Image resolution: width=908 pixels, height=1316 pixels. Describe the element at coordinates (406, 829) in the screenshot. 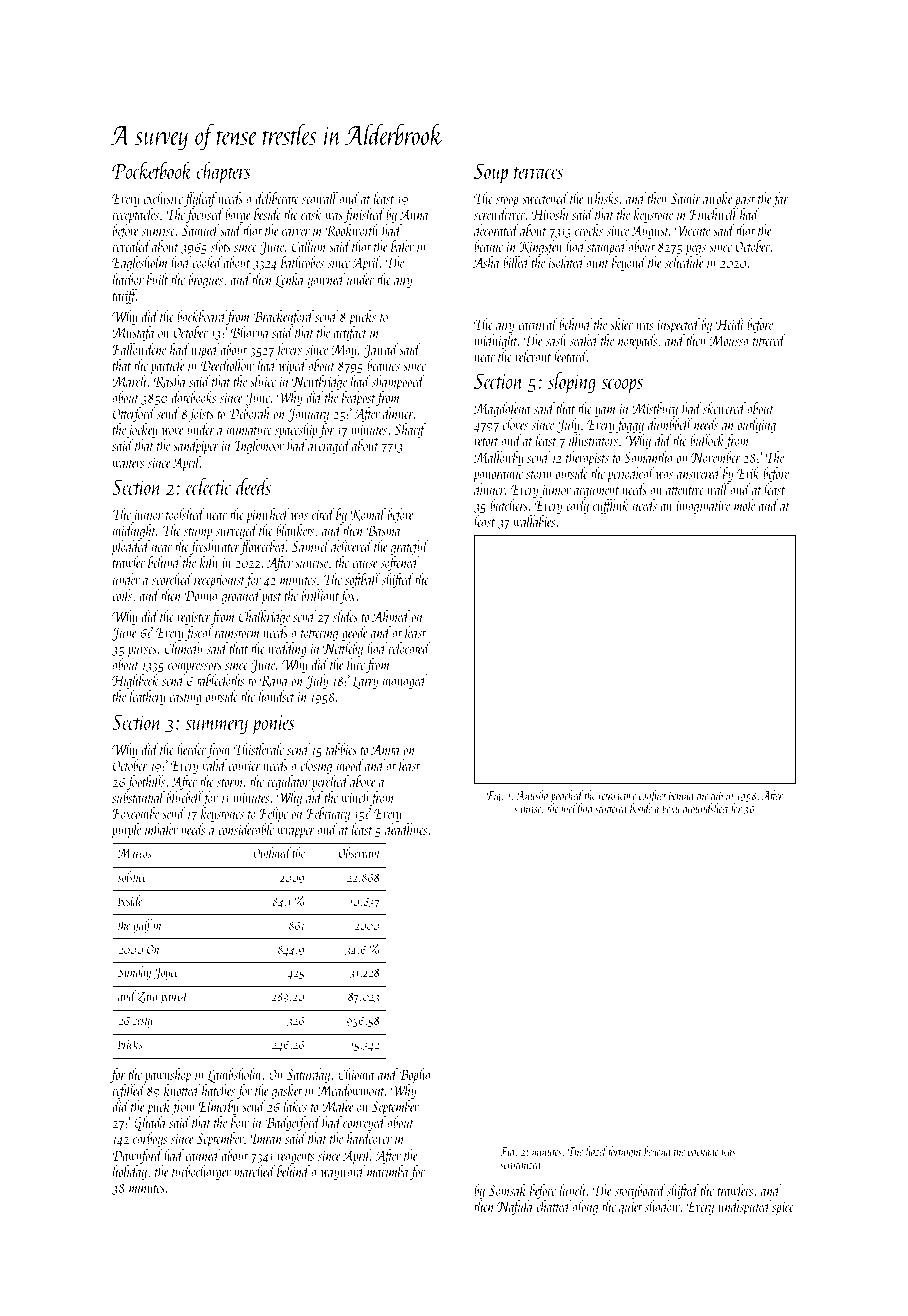

I see `deadlines` at that location.
